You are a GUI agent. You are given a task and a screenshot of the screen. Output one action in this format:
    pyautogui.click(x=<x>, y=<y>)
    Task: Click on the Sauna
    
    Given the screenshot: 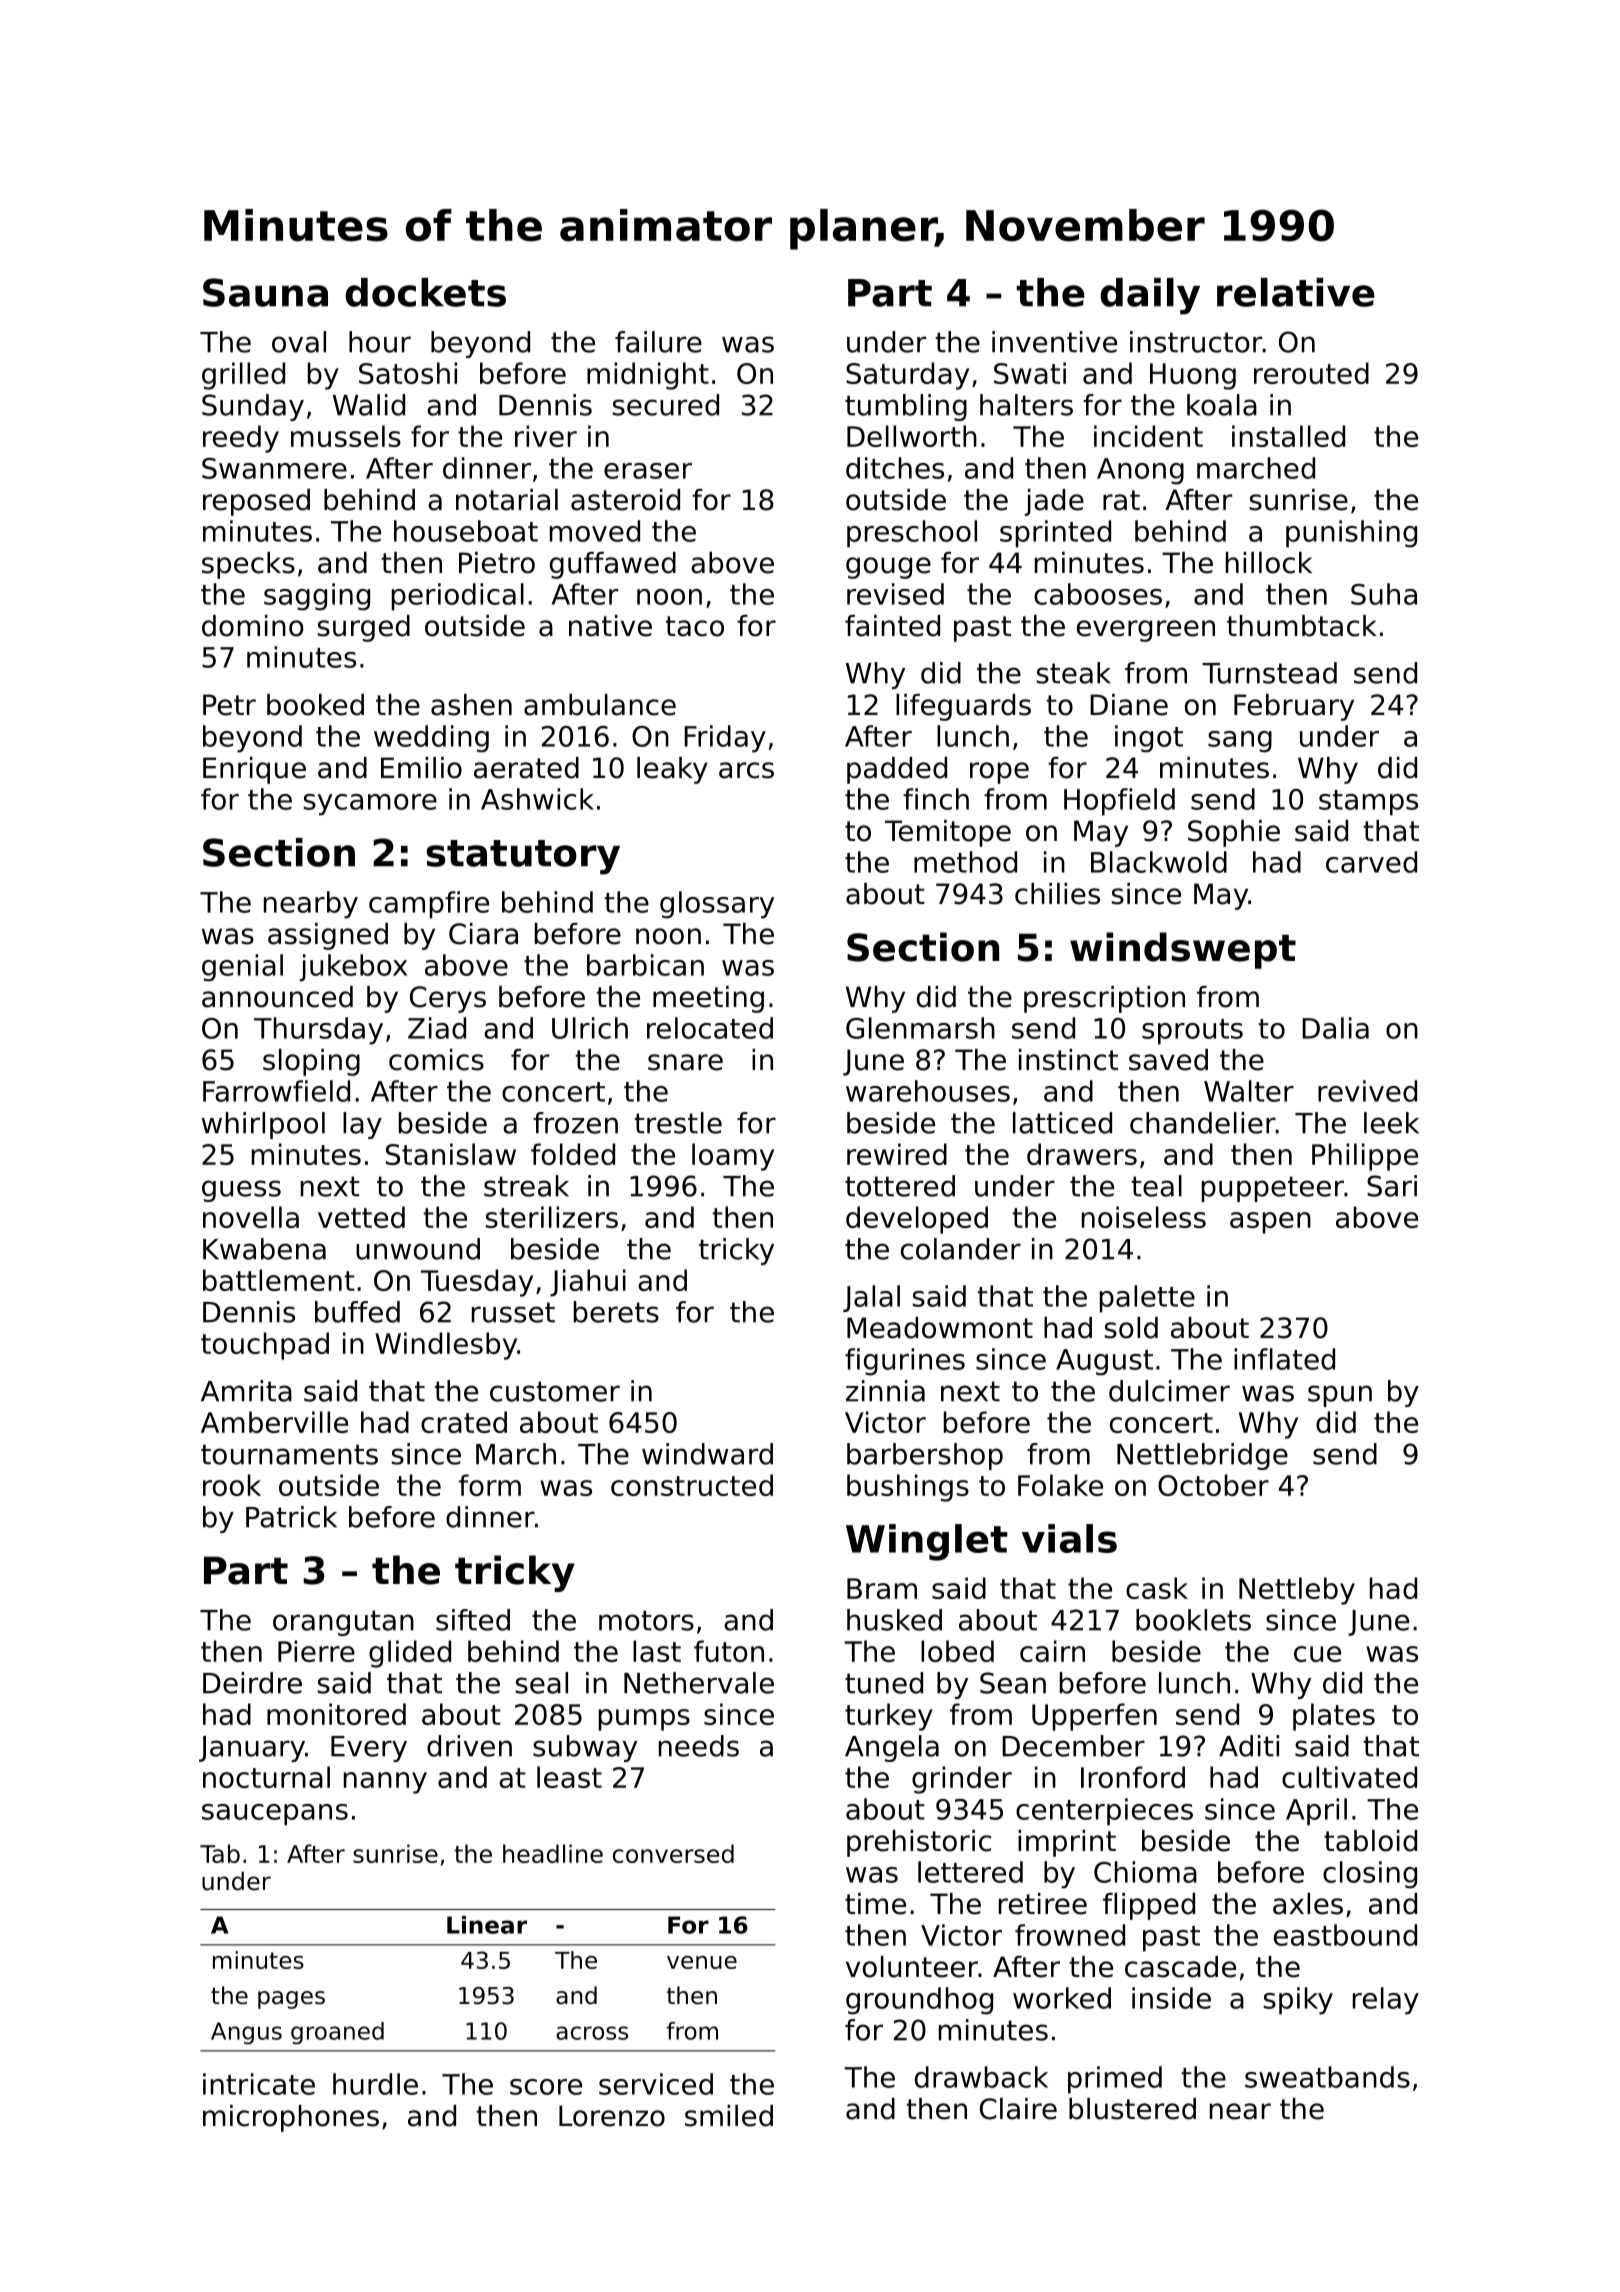 What is the action you would take?
    pyautogui.click(x=265, y=292)
